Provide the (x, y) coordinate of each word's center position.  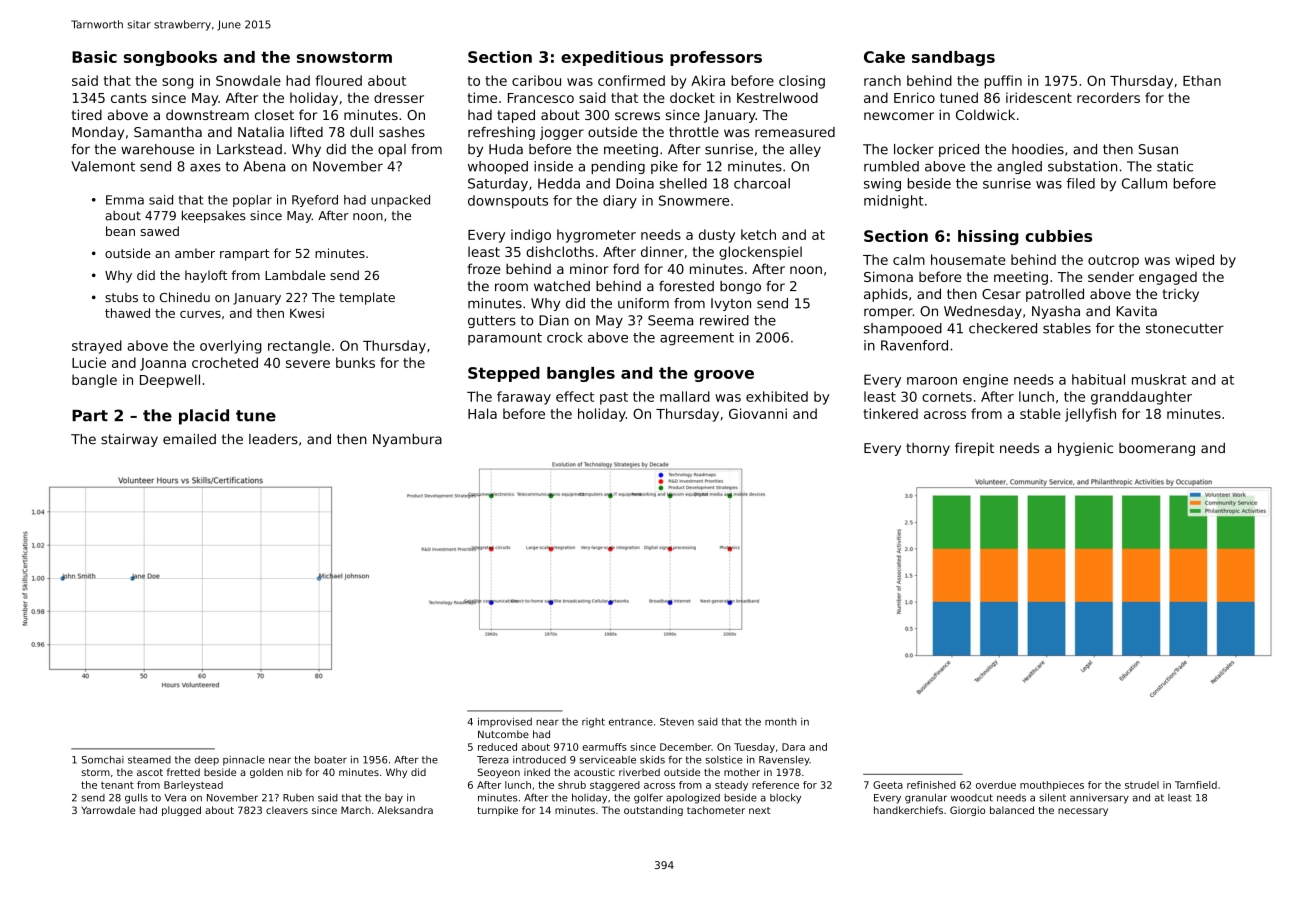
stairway (129, 440)
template (367, 298)
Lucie (89, 362)
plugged (181, 811)
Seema (670, 320)
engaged (1168, 278)
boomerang (1157, 449)
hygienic (1085, 449)
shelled (683, 183)
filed (1081, 183)
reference (775, 785)
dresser (399, 97)
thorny (928, 449)
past (614, 398)
